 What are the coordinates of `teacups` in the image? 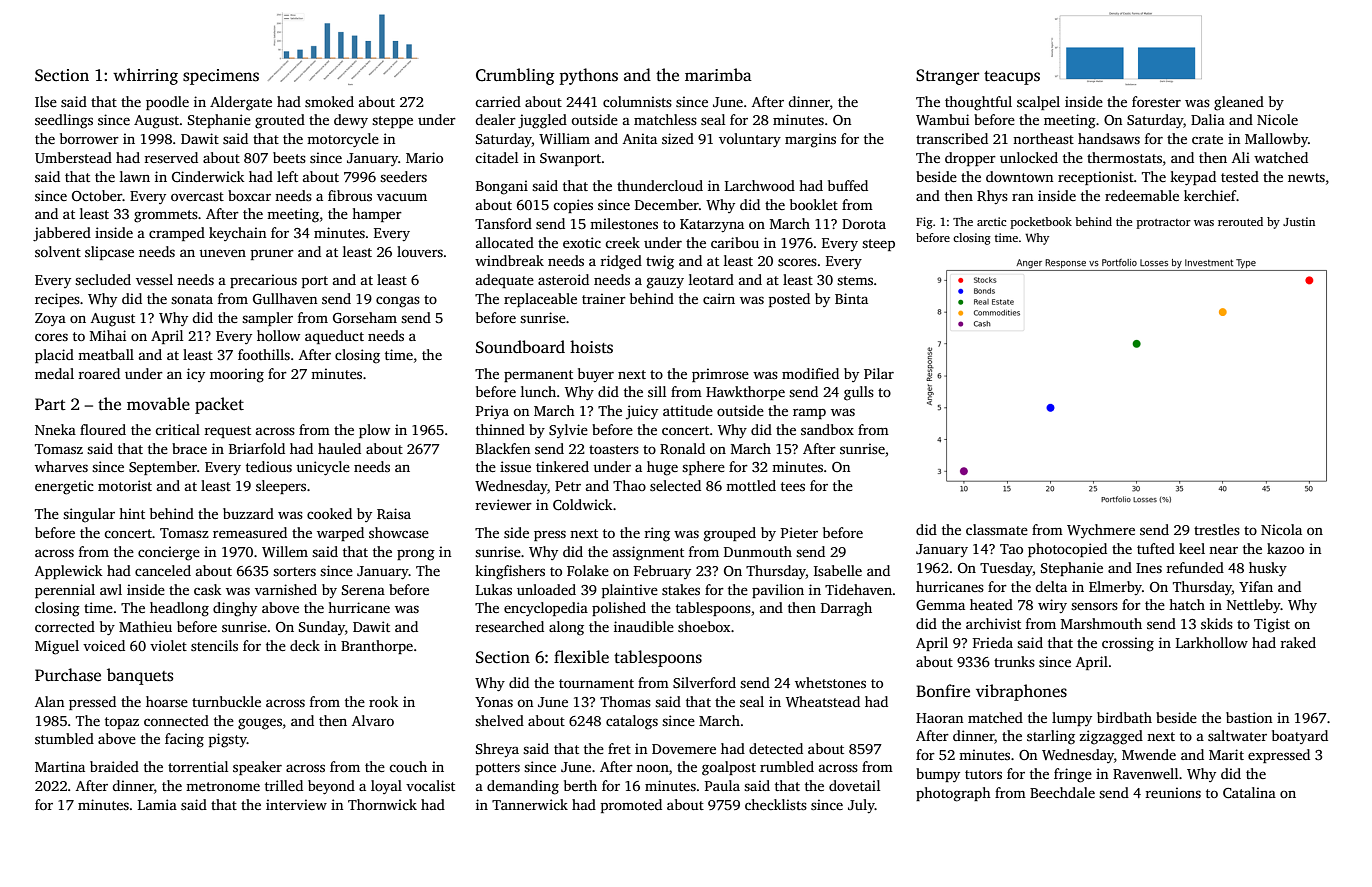 It's located at (1012, 78).
